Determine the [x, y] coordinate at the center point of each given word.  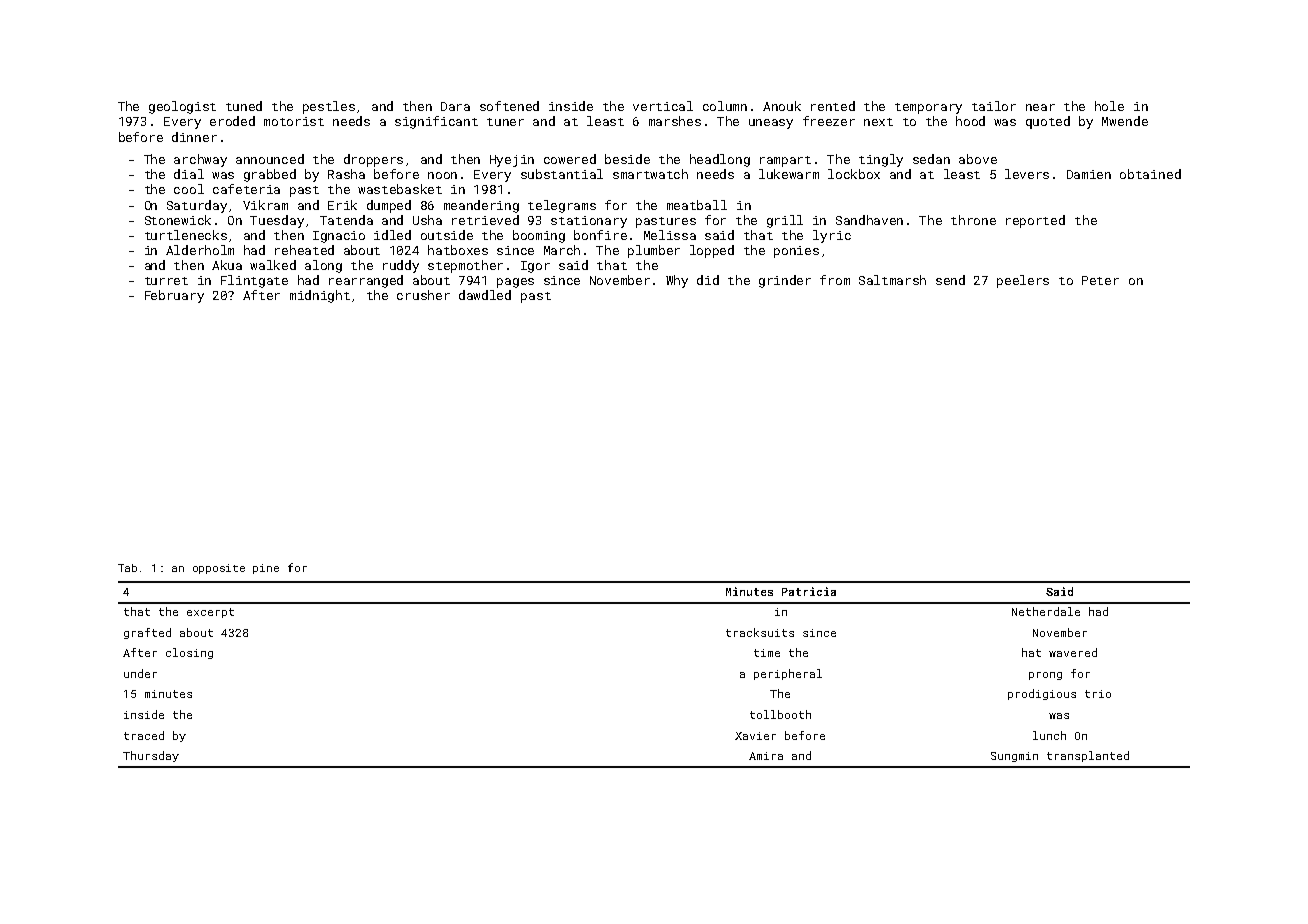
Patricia [809, 591]
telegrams [562, 206]
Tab [127, 568]
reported [1035, 221]
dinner [194, 137]
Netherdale [1046, 611]
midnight [320, 296]
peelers [1023, 281]
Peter [1100, 280]
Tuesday [277, 221]
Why [677, 281]
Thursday [151, 756]
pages [515, 283]
